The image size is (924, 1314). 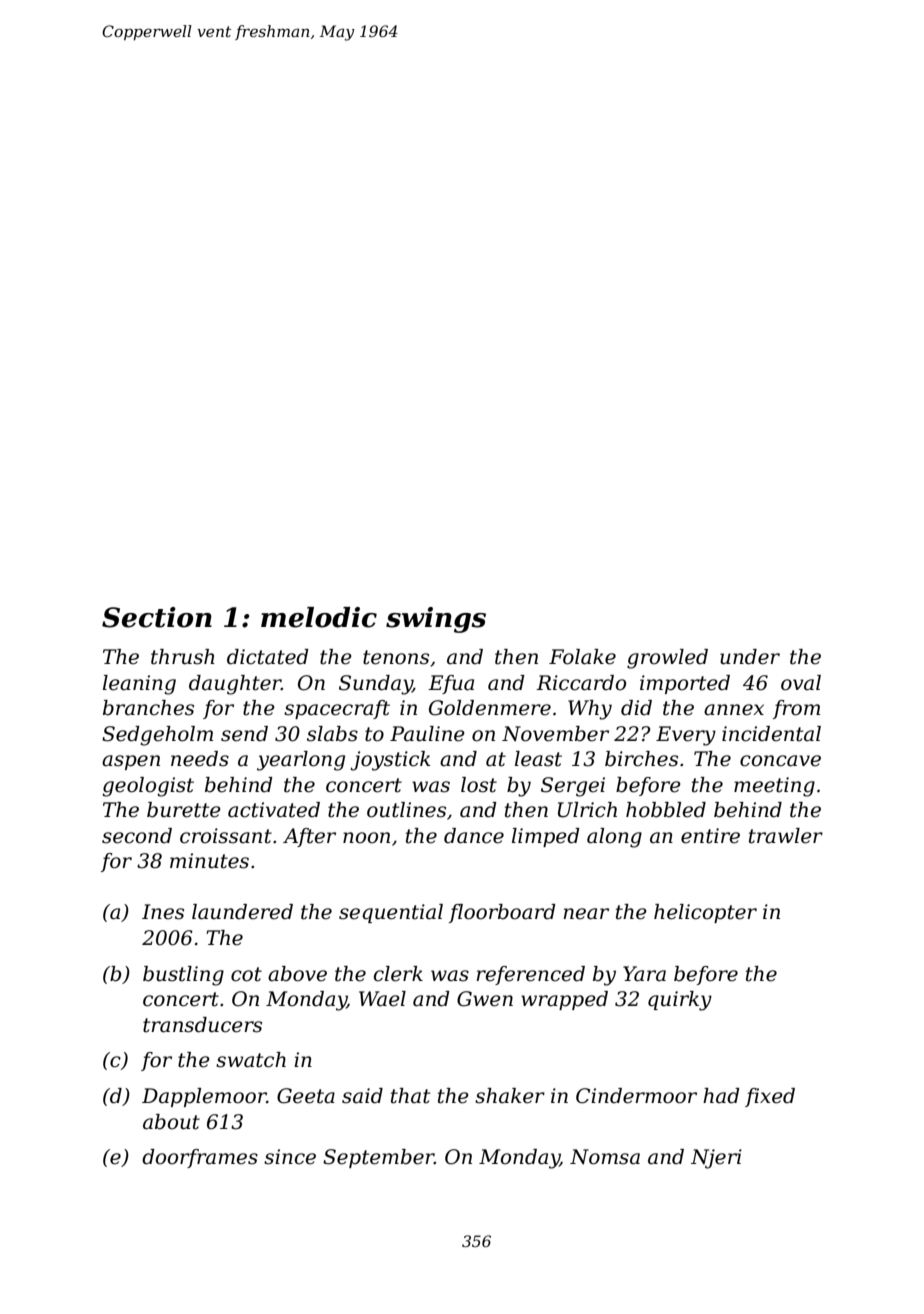 I want to click on branches, so click(x=148, y=708).
